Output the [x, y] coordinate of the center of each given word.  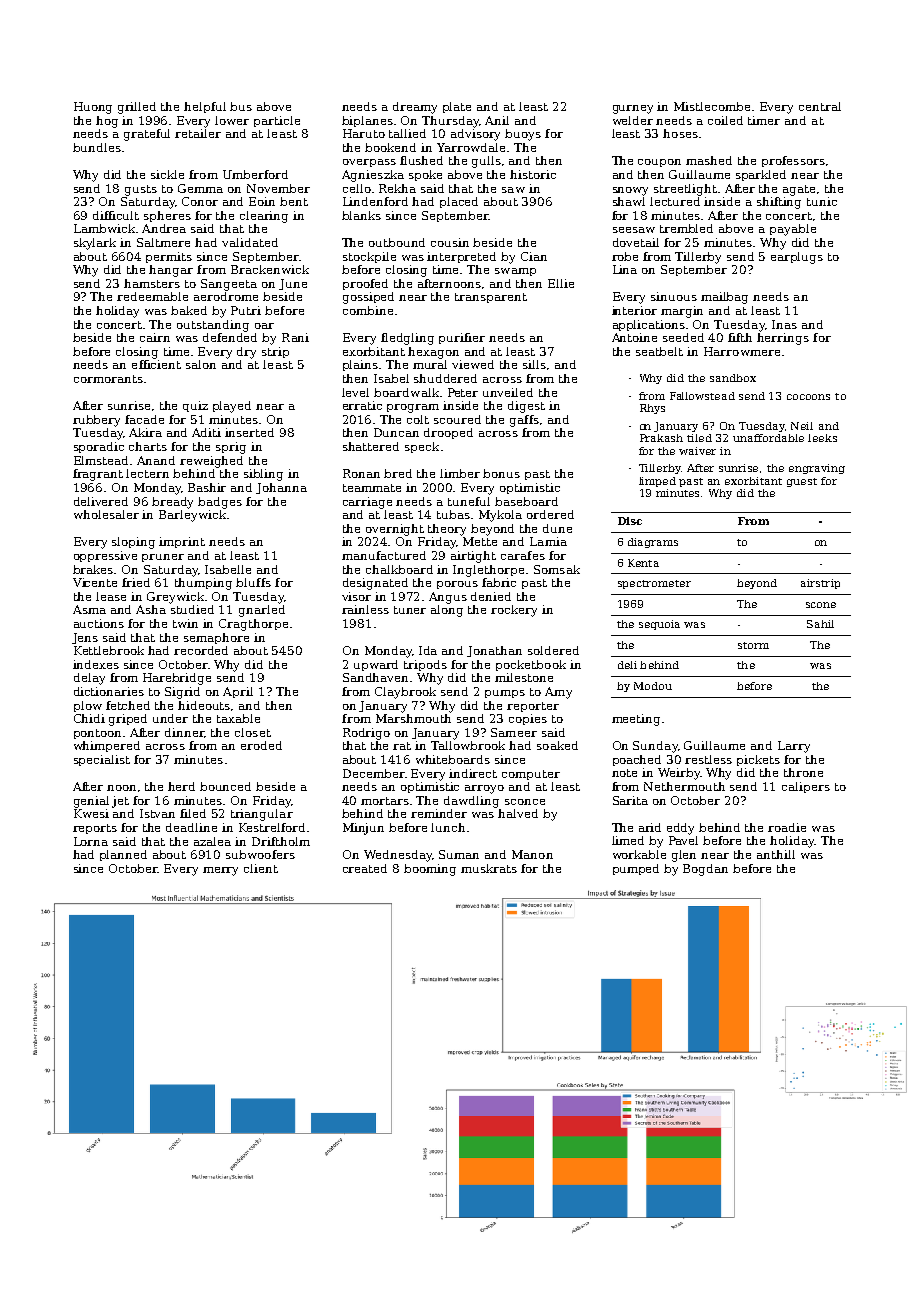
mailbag [724, 298]
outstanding [213, 326]
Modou [653, 686]
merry [220, 871]
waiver [697, 451]
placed [459, 202]
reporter [533, 707]
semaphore [216, 638]
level [355, 392]
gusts [141, 190]
